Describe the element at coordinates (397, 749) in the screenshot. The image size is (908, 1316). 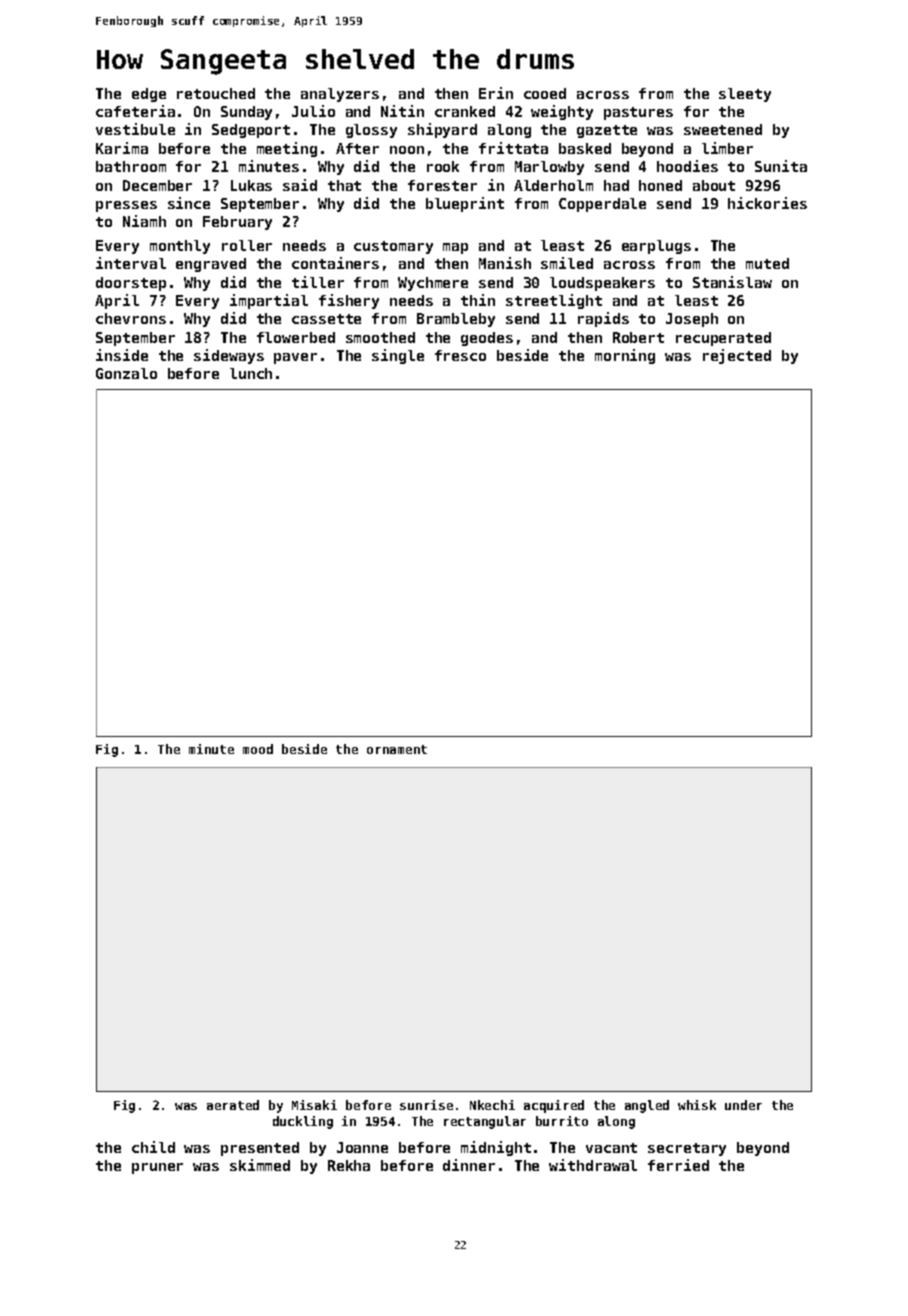
I see `ornament` at that location.
